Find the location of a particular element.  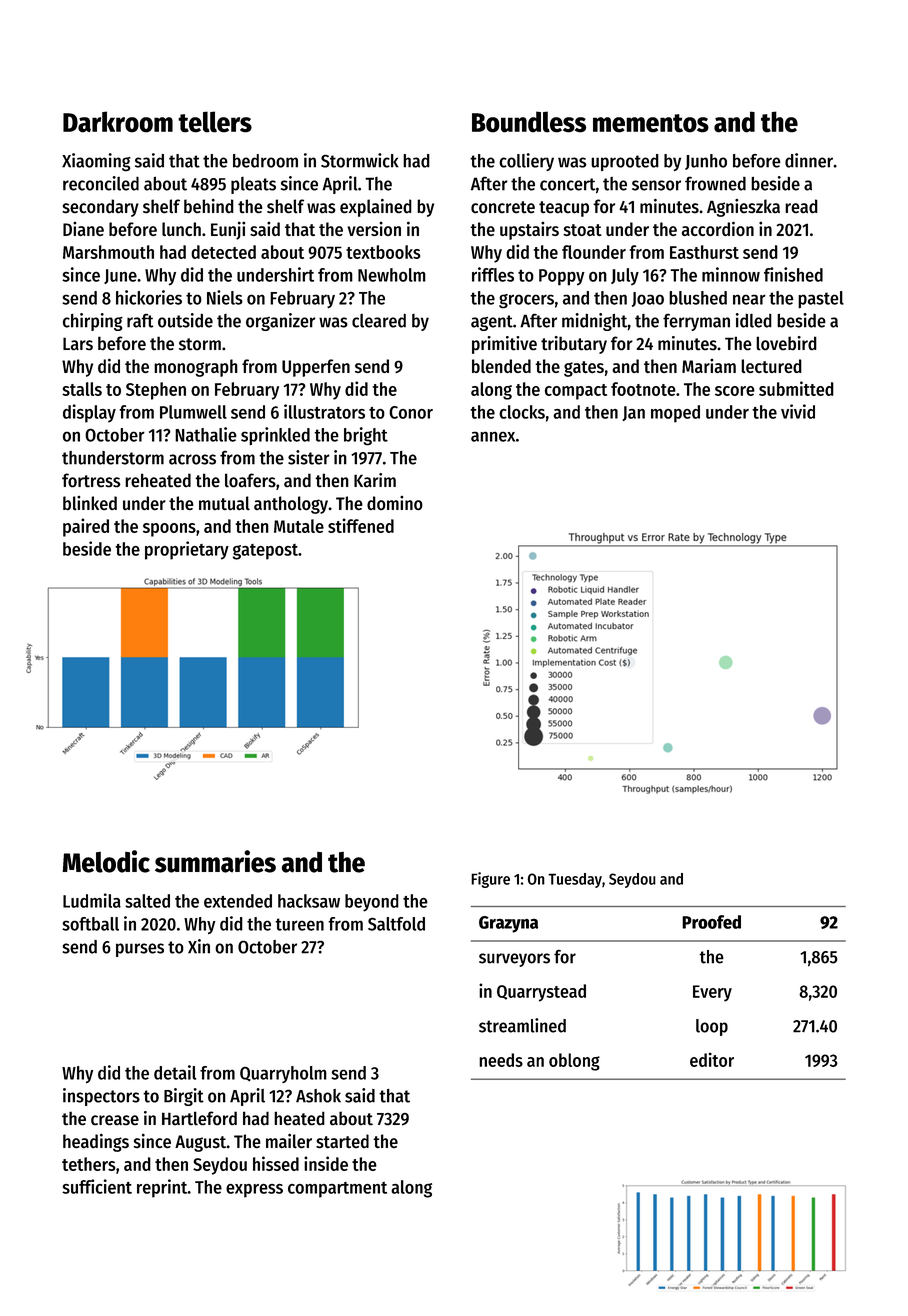

mutual is located at coordinates (224, 503).
